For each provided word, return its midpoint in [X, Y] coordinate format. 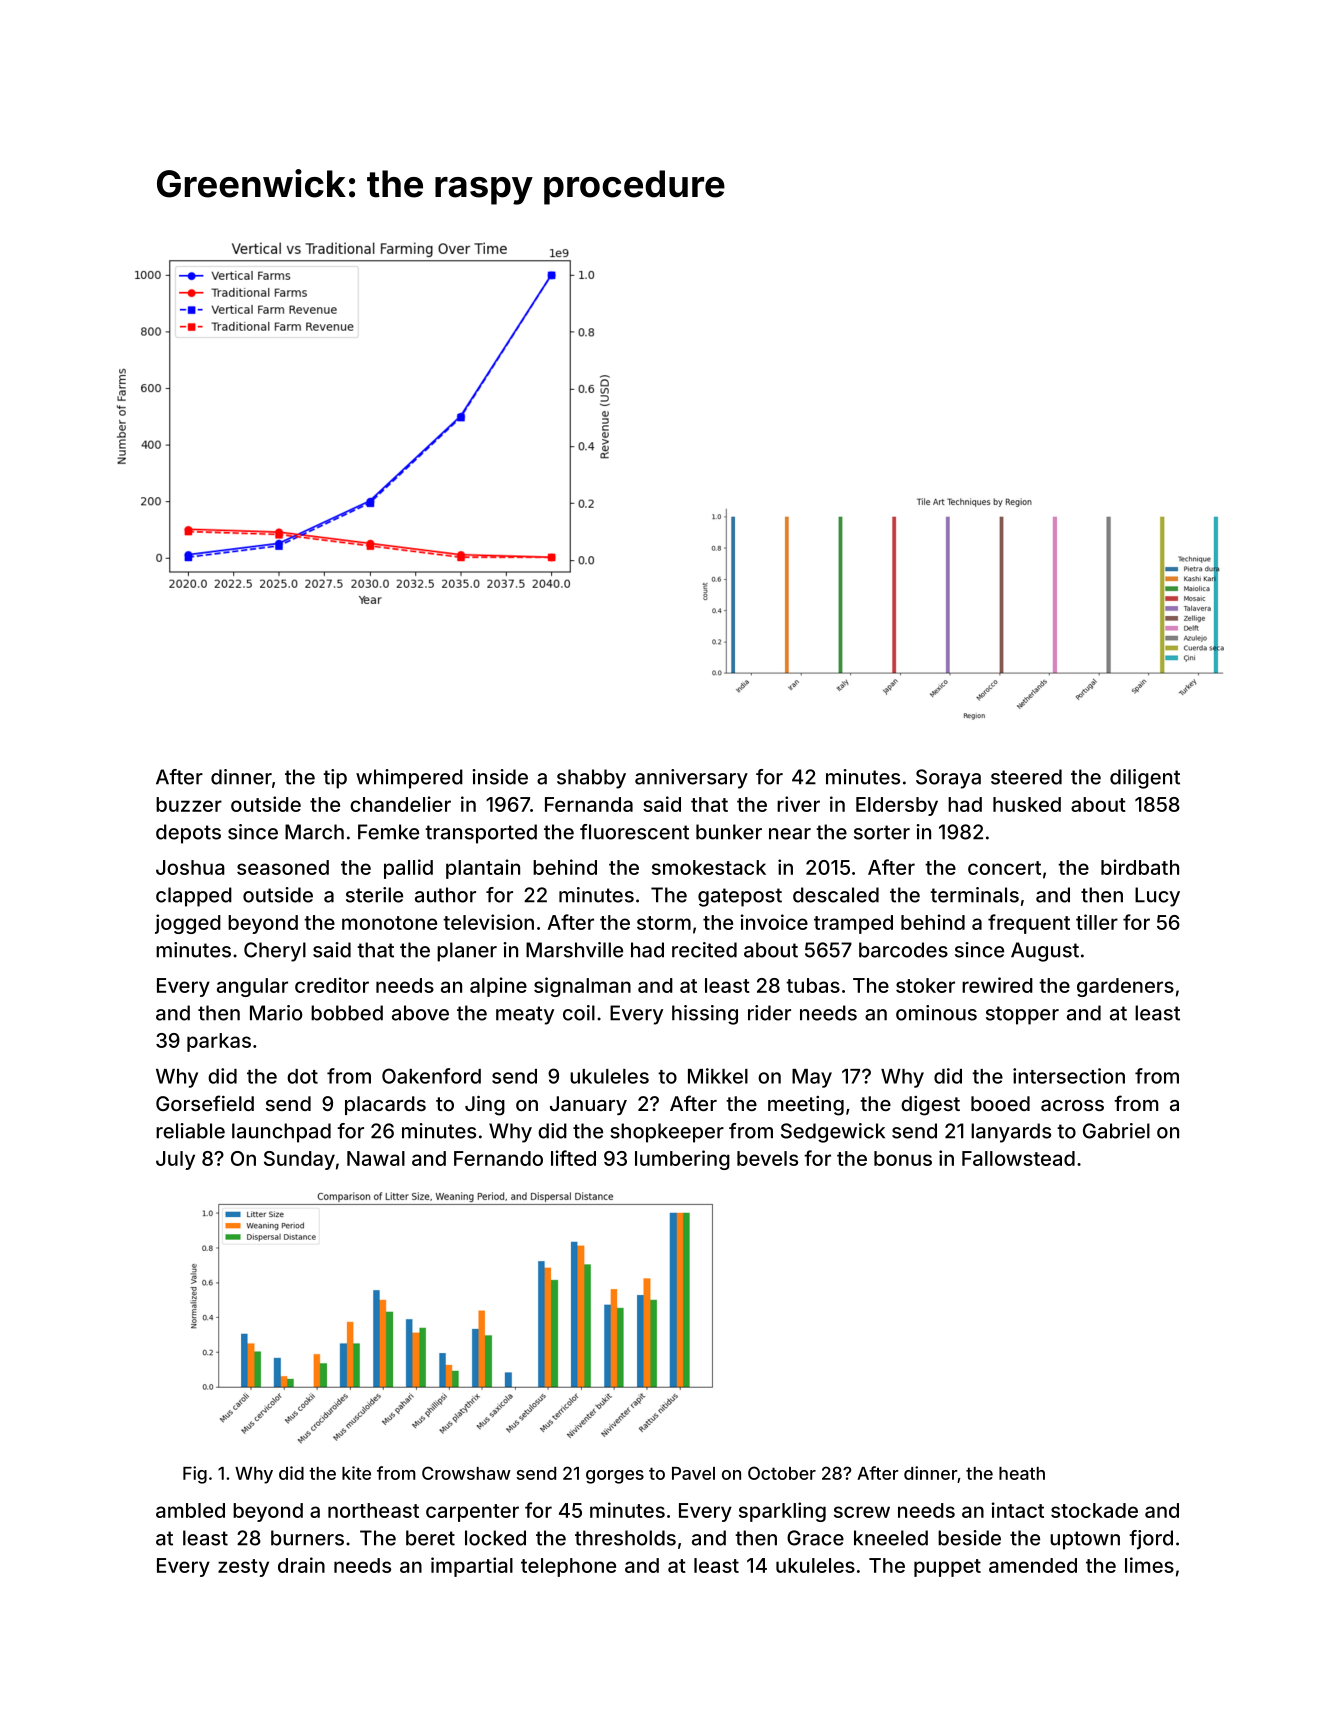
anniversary [691, 779]
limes [1149, 1565]
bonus [903, 1158]
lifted [573, 1158]
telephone [568, 1567]
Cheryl [275, 952]
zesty [243, 1568]
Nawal [376, 1158]
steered [1026, 777]
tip [335, 779]
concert [1004, 868]
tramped [853, 924]
